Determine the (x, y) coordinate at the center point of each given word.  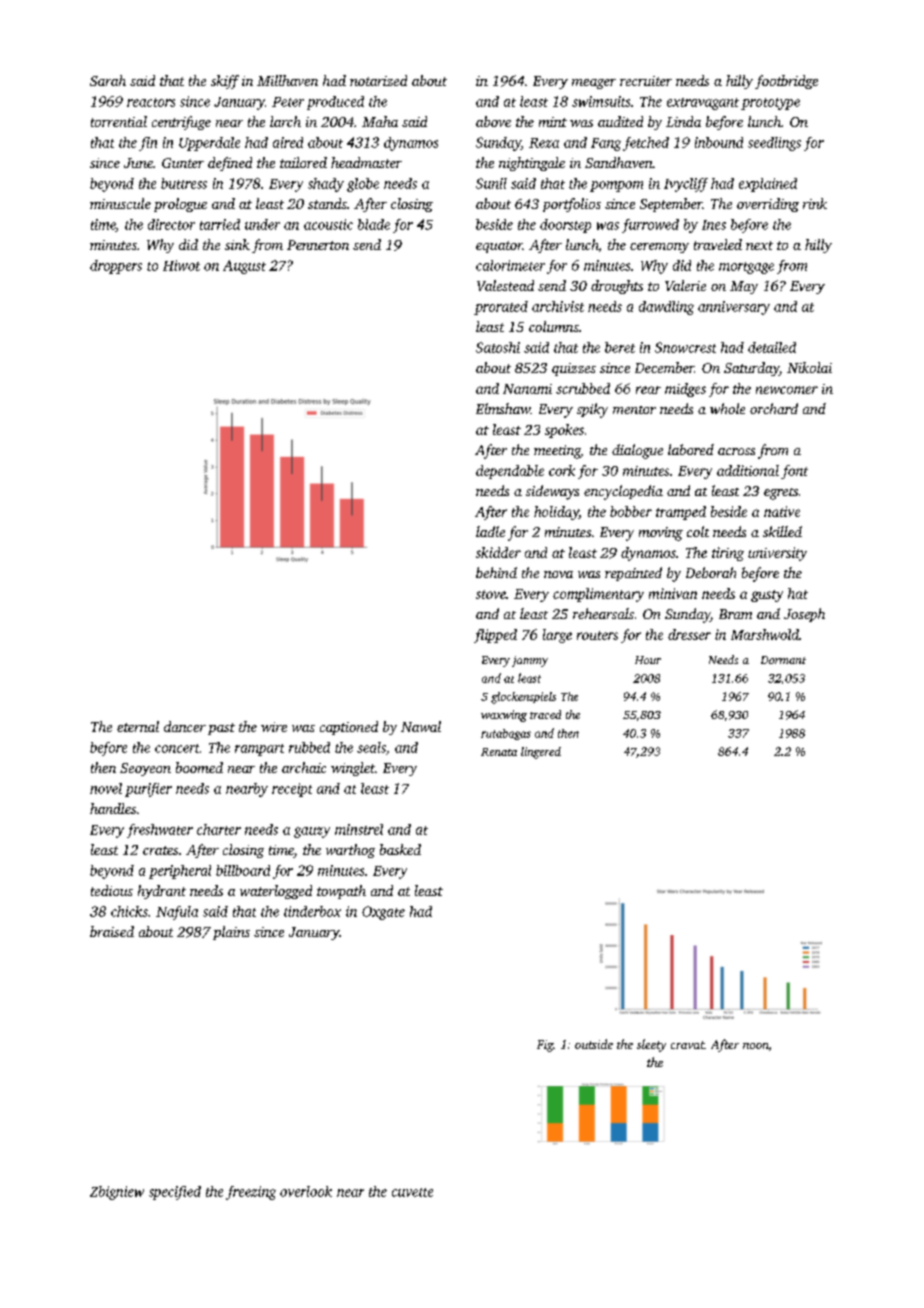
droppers (116, 267)
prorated (501, 308)
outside (594, 1044)
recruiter (646, 81)
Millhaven (287, 80)
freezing (251, 1193)
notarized (378, 80)
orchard (774, 408)
